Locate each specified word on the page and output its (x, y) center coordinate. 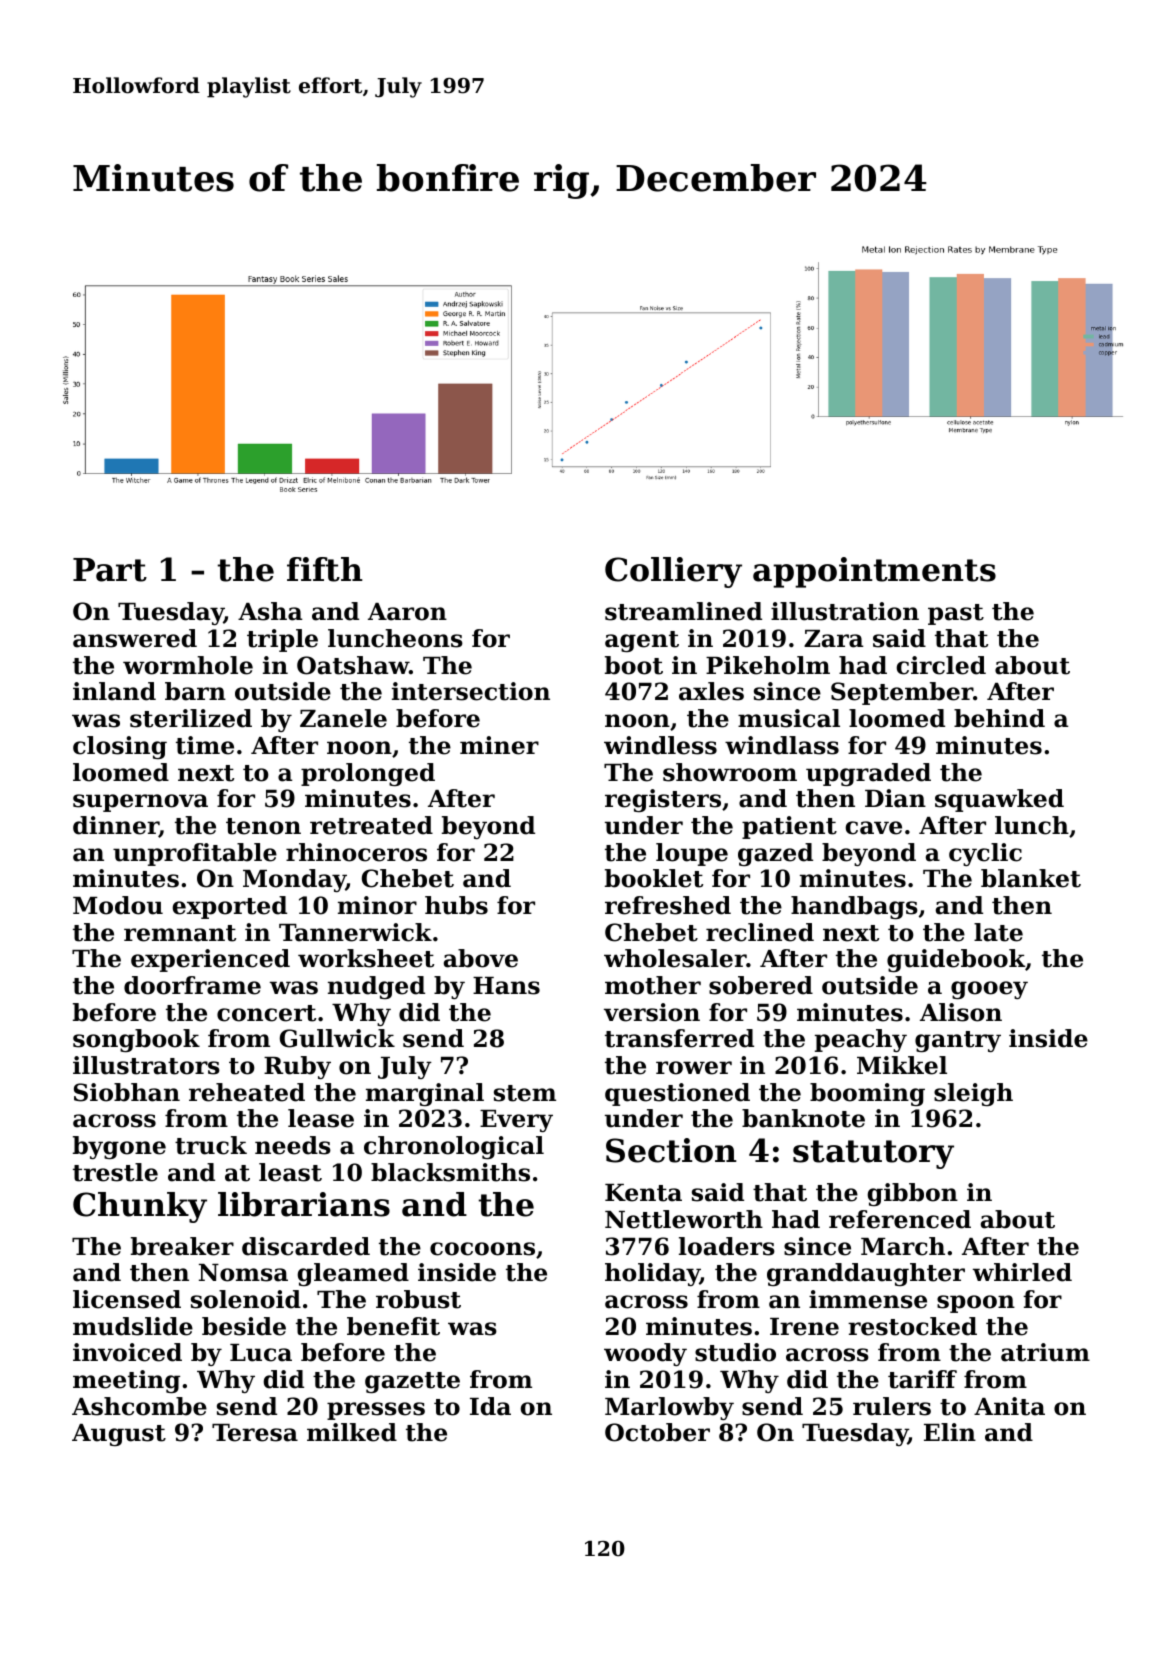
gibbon (912, 1194)
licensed (127, 1299)
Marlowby (669, 1408)
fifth (325, 569)
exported (229, 907)
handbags (854, 907)
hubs (456, 905)
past (956, 614)
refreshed (668, 905)
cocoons (482, 1249)
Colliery (673, 572)
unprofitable (195, 854)
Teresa (255, 1433)
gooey (989, 990)
